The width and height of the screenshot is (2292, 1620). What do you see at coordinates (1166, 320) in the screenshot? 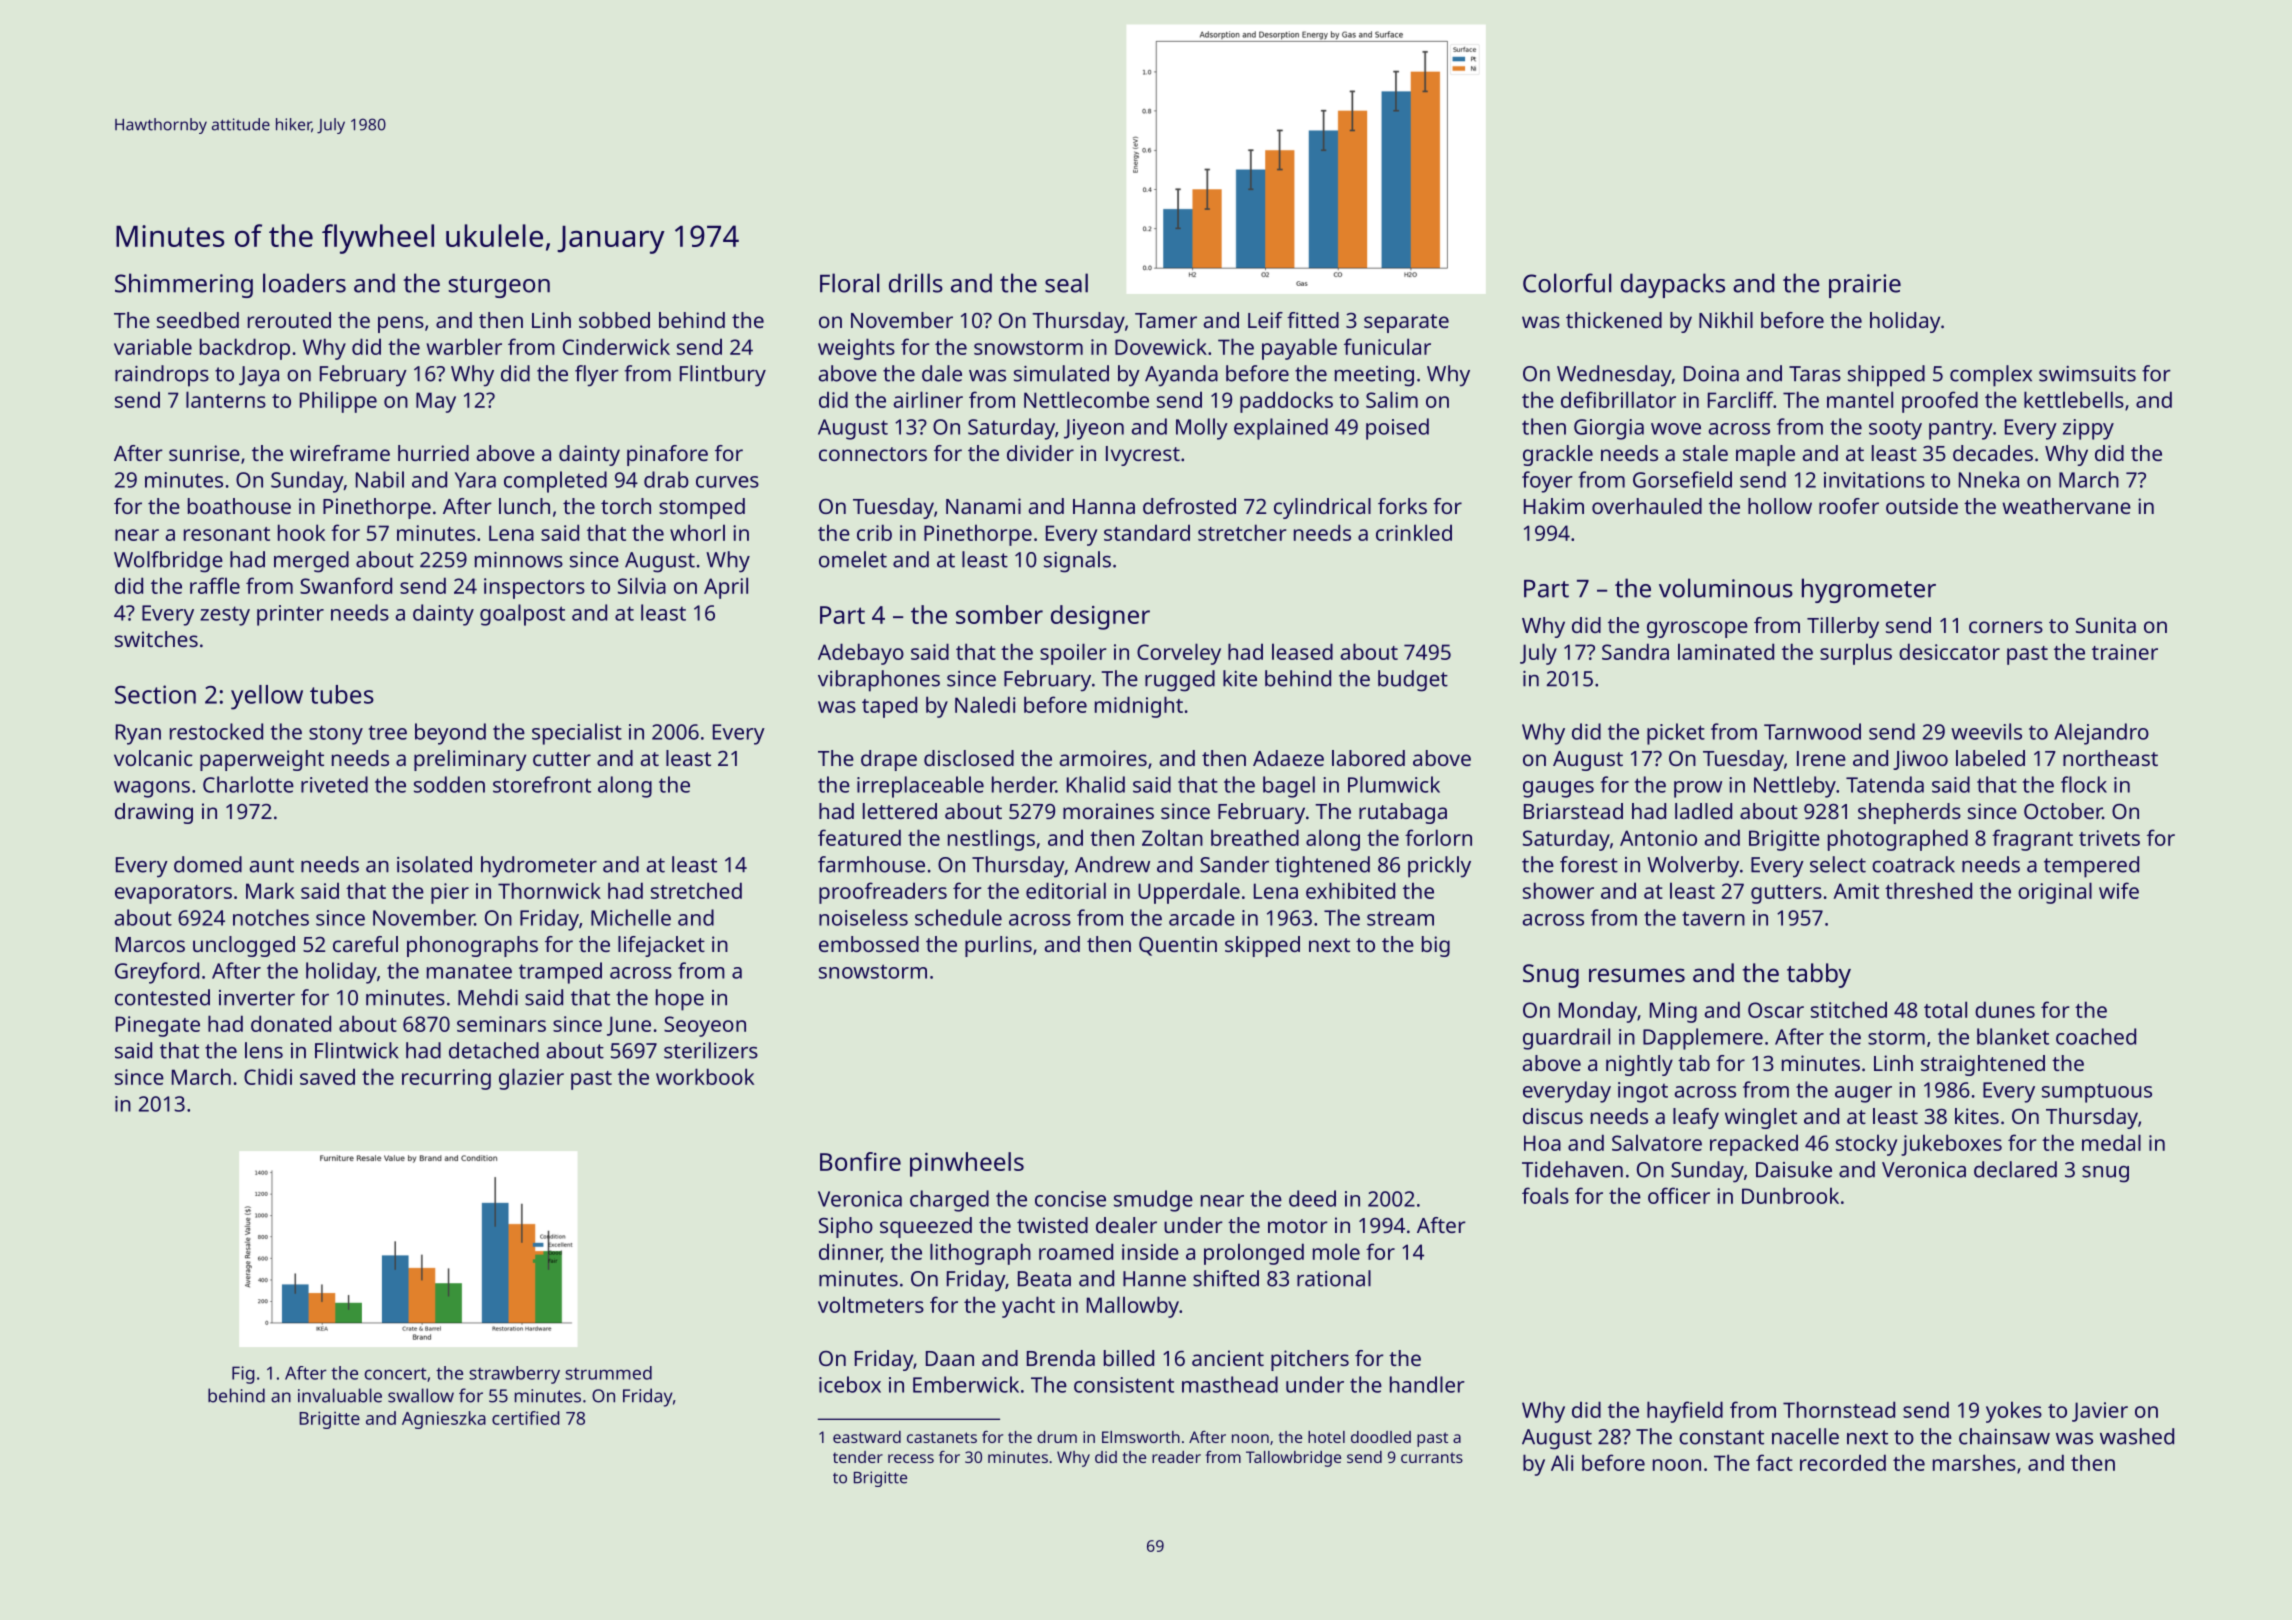
I see `Tamer` at bounding box center [1166, 320].
